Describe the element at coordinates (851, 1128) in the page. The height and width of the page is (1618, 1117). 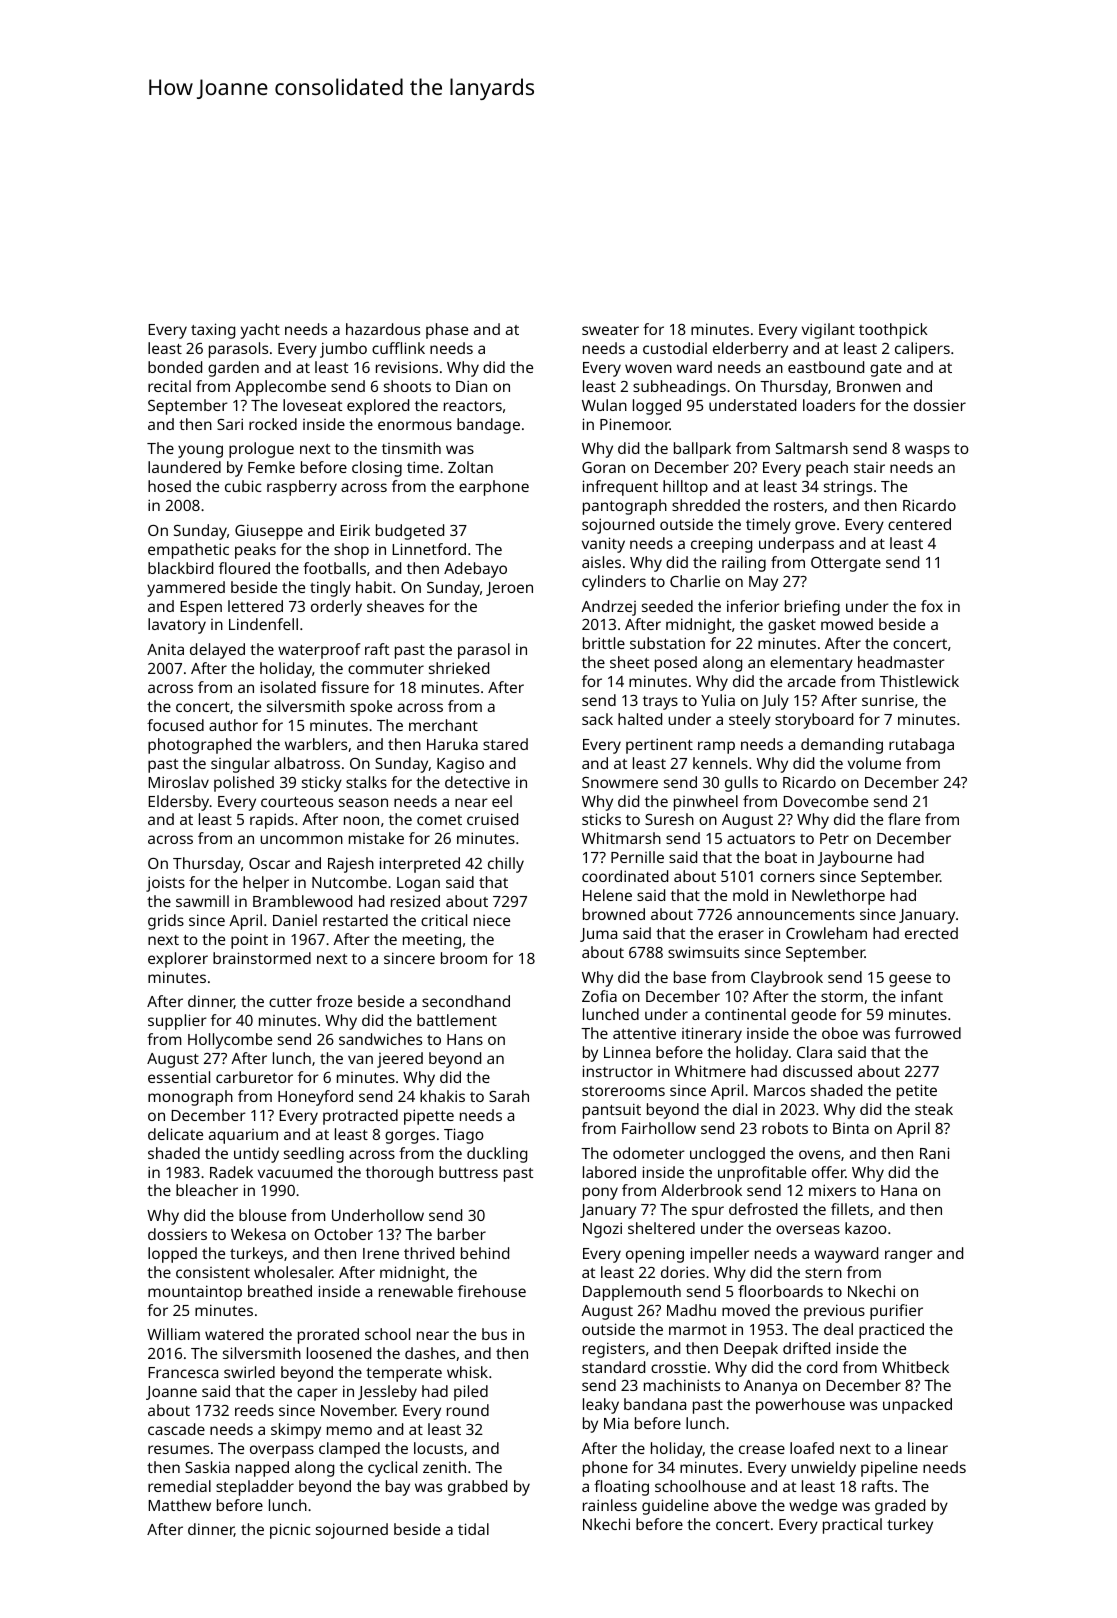
I see `Binta` at that location.
